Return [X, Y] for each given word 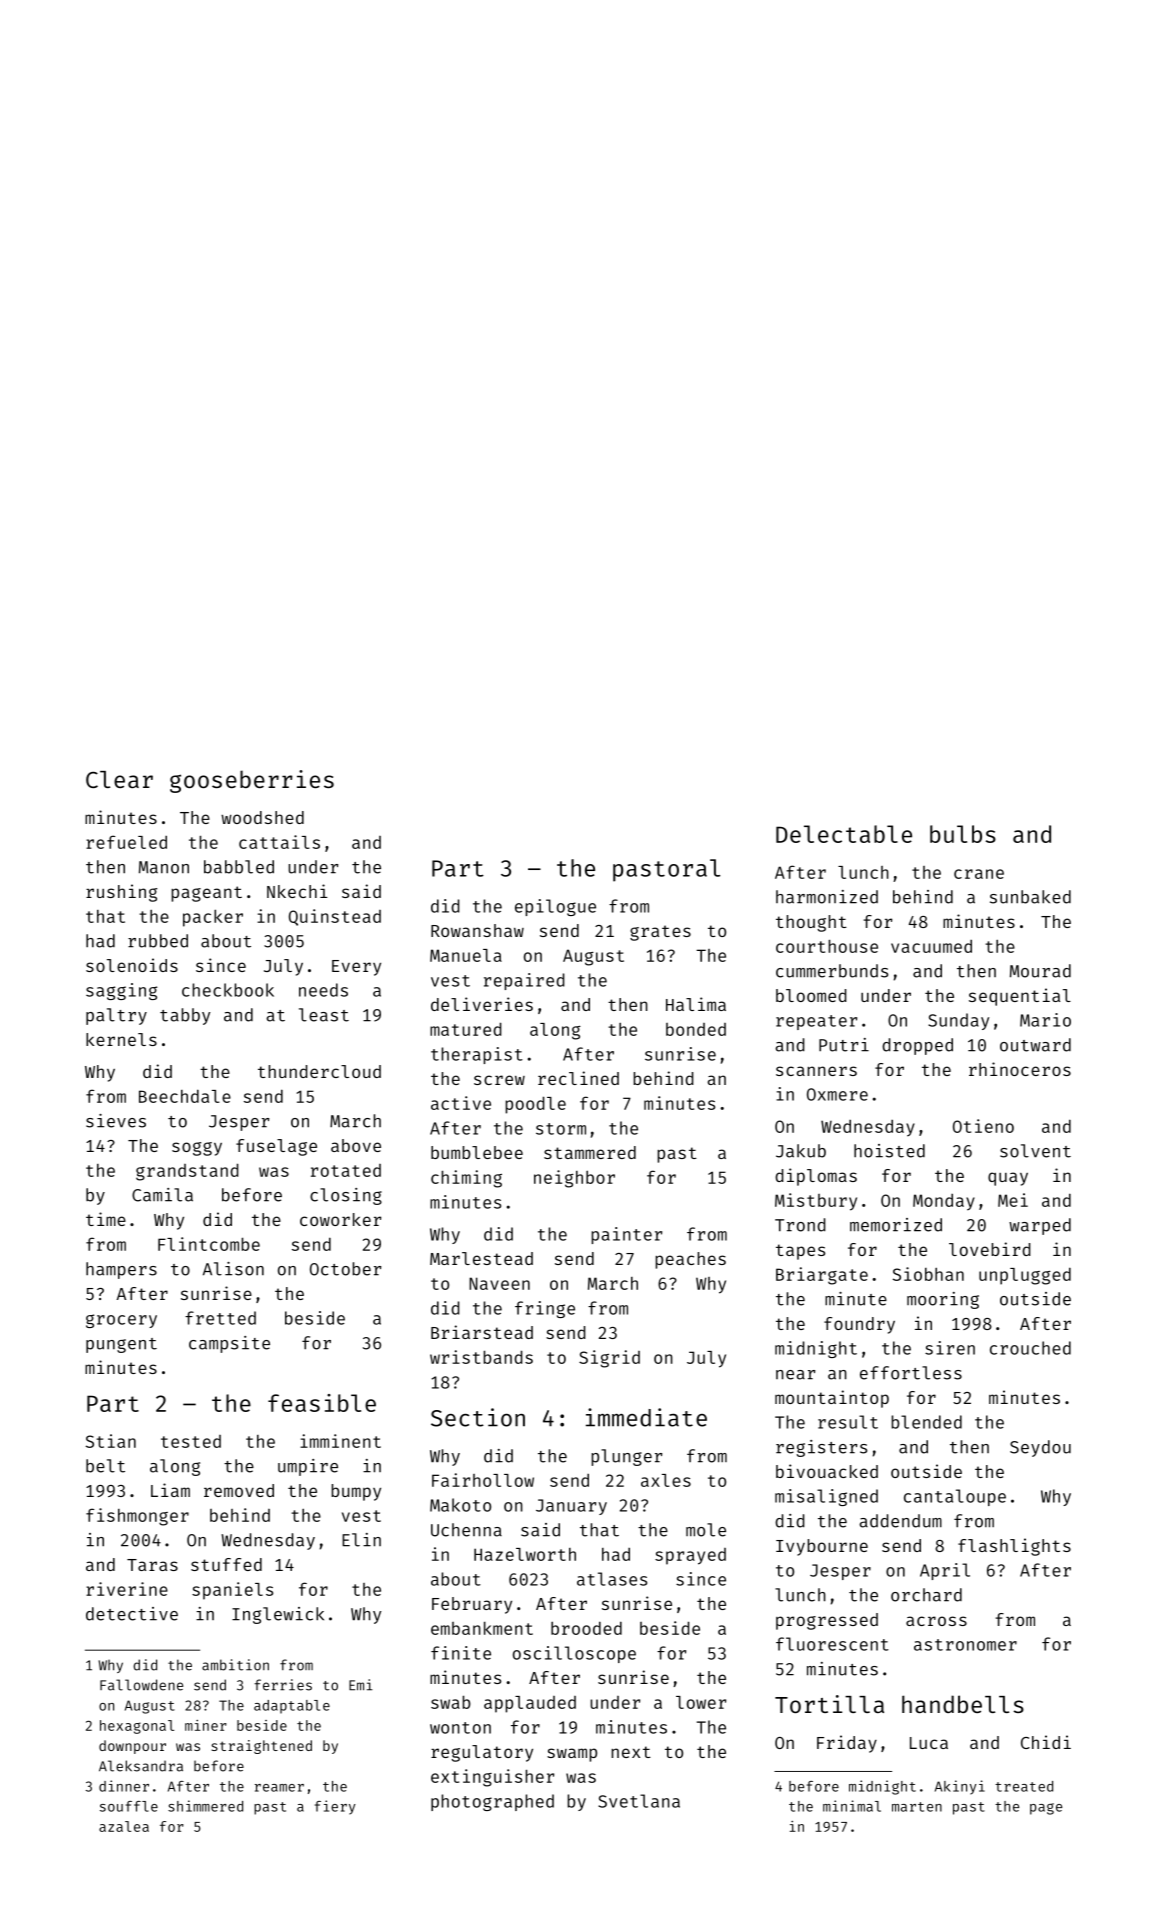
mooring [943, 1300]
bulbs [963, 834]
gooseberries [252, 781]
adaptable [292, 1707]
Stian [111, 1441]
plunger [626, 1457]
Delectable [844, 834]
